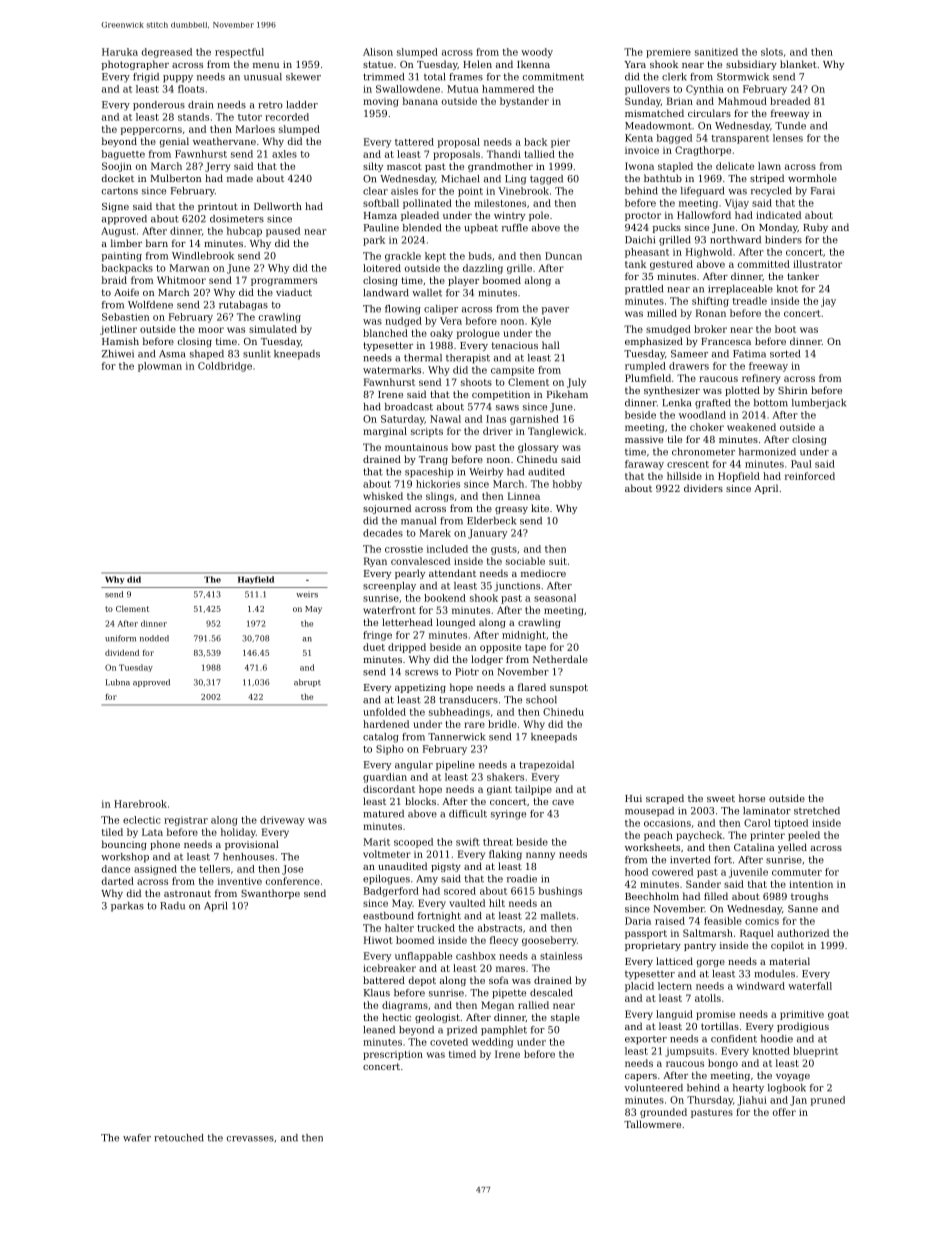 The width and height of the page is (952, 1233). I want to click on Swanthorpe, so click(270, 894).
